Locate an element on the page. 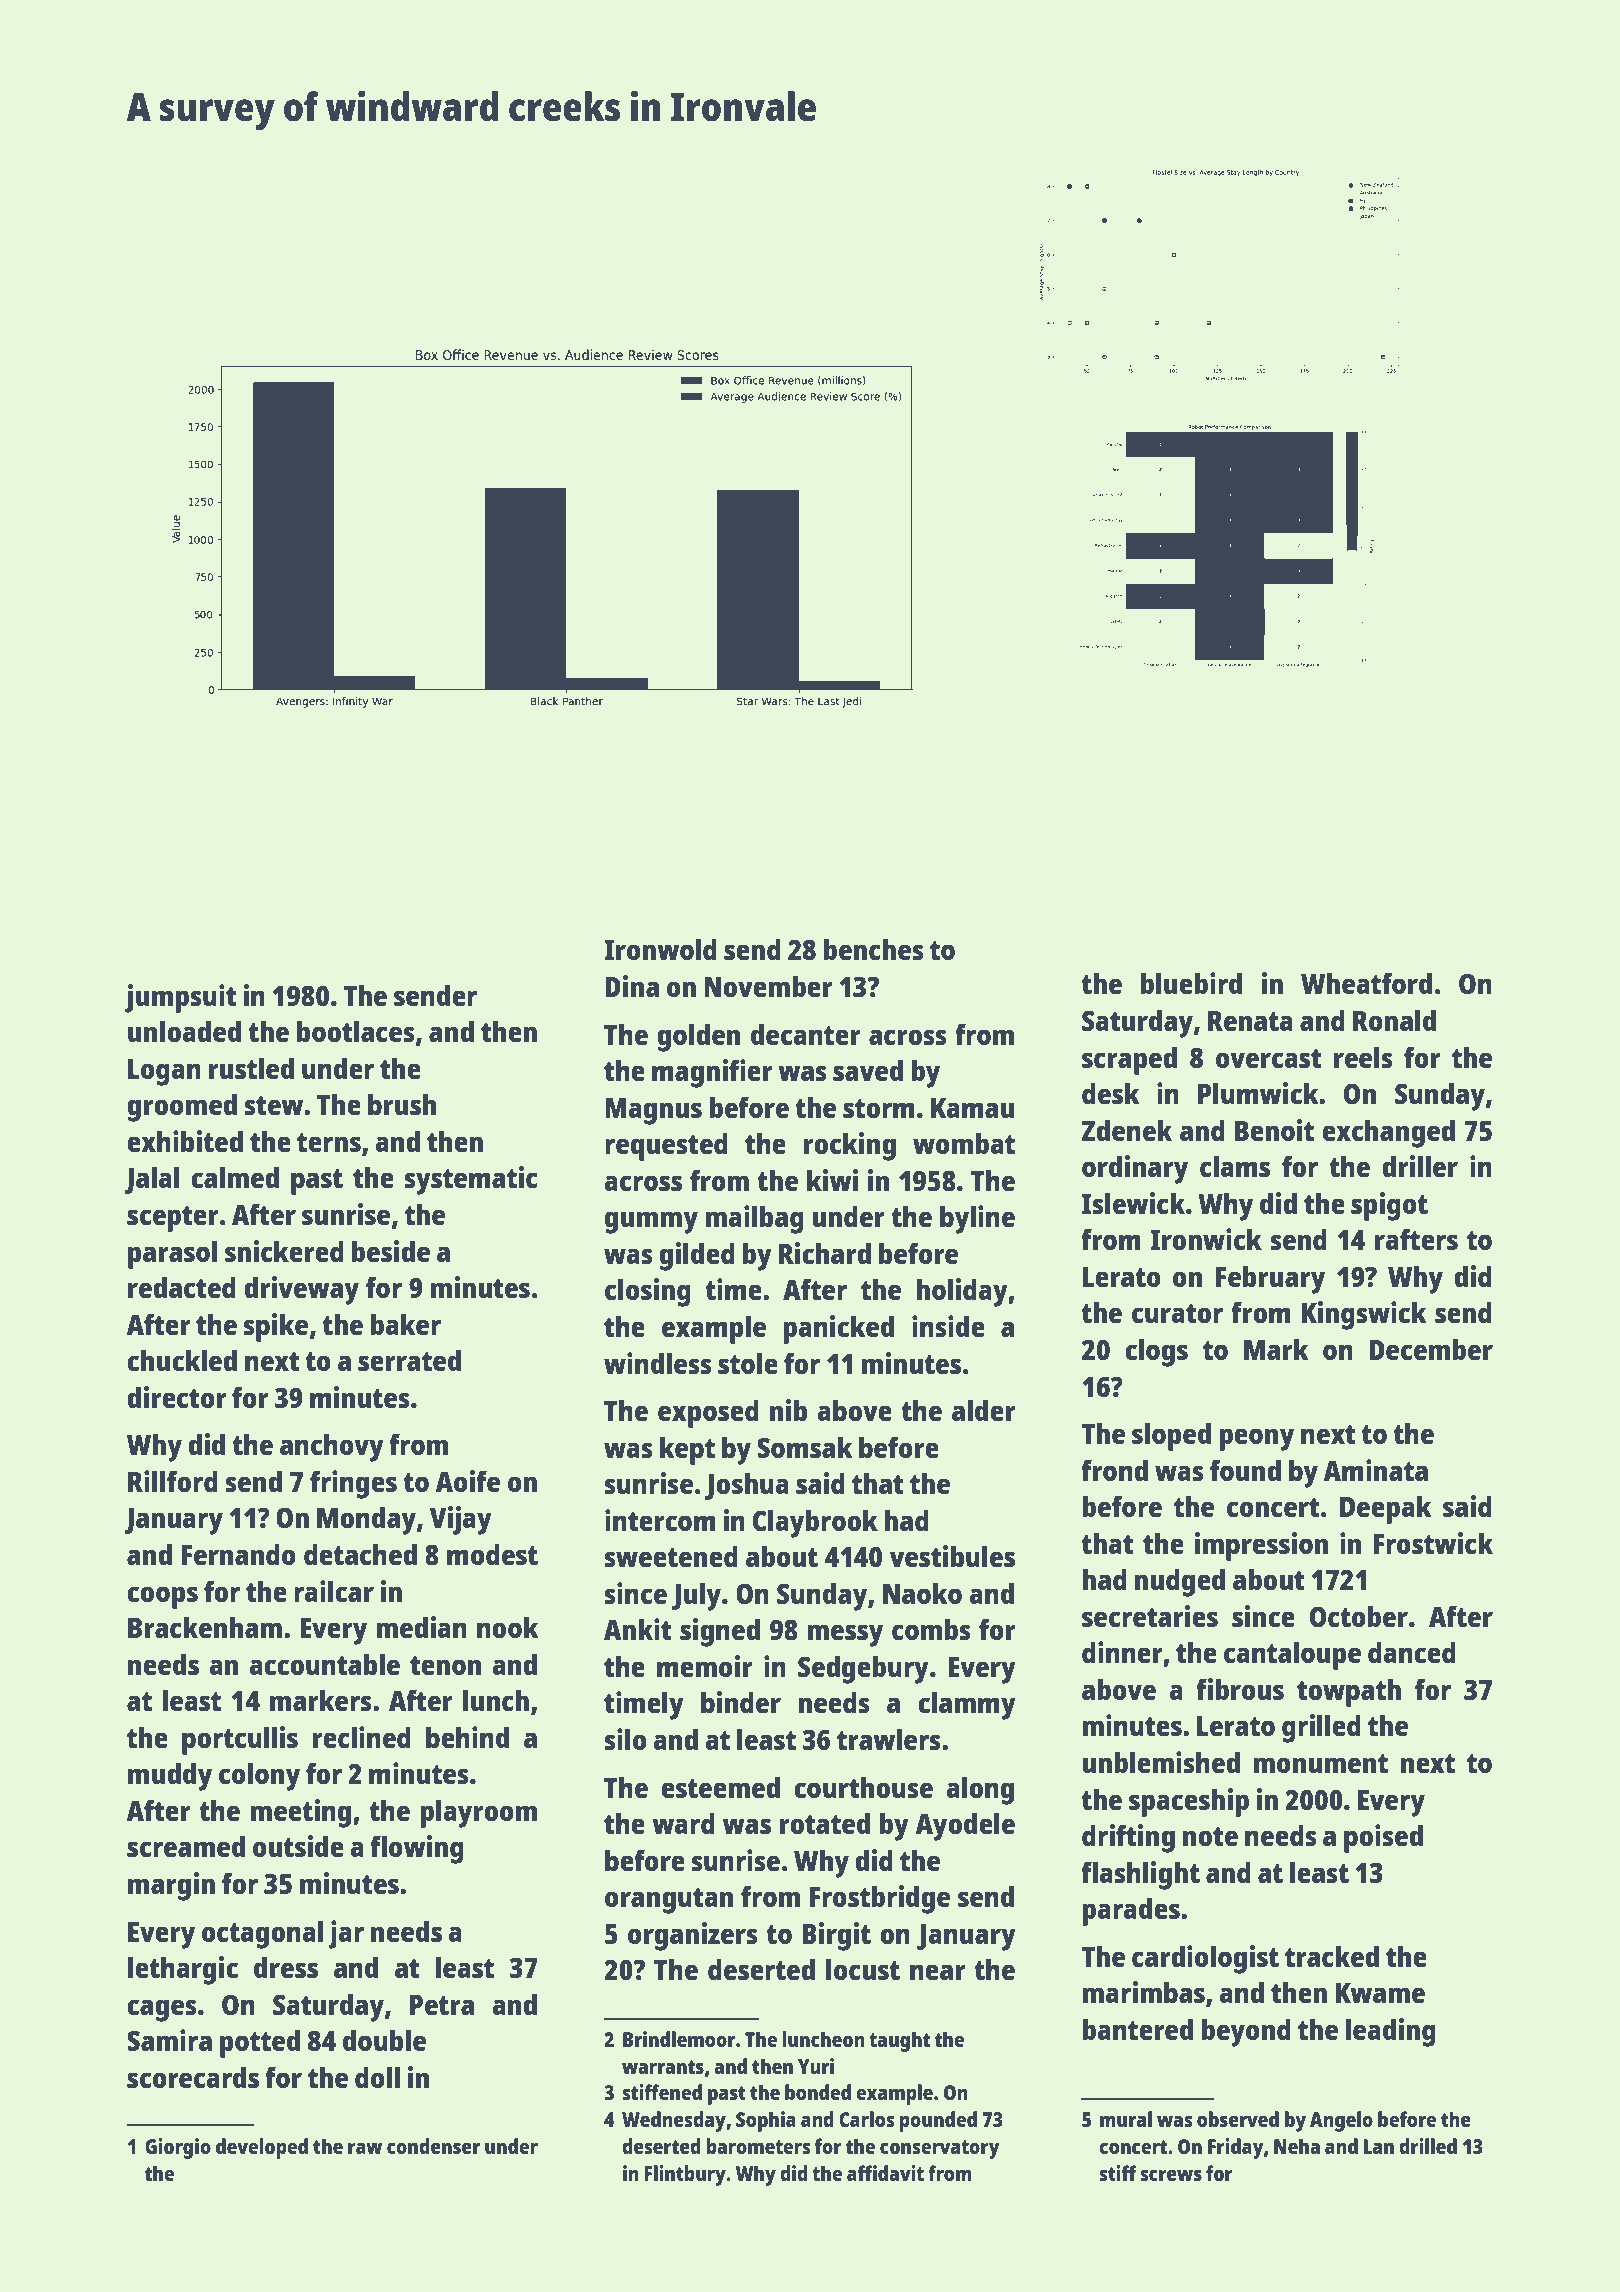 The width and height of the page is (1620, 2292). Kingswick is located at coordinates (1364, 1315).
